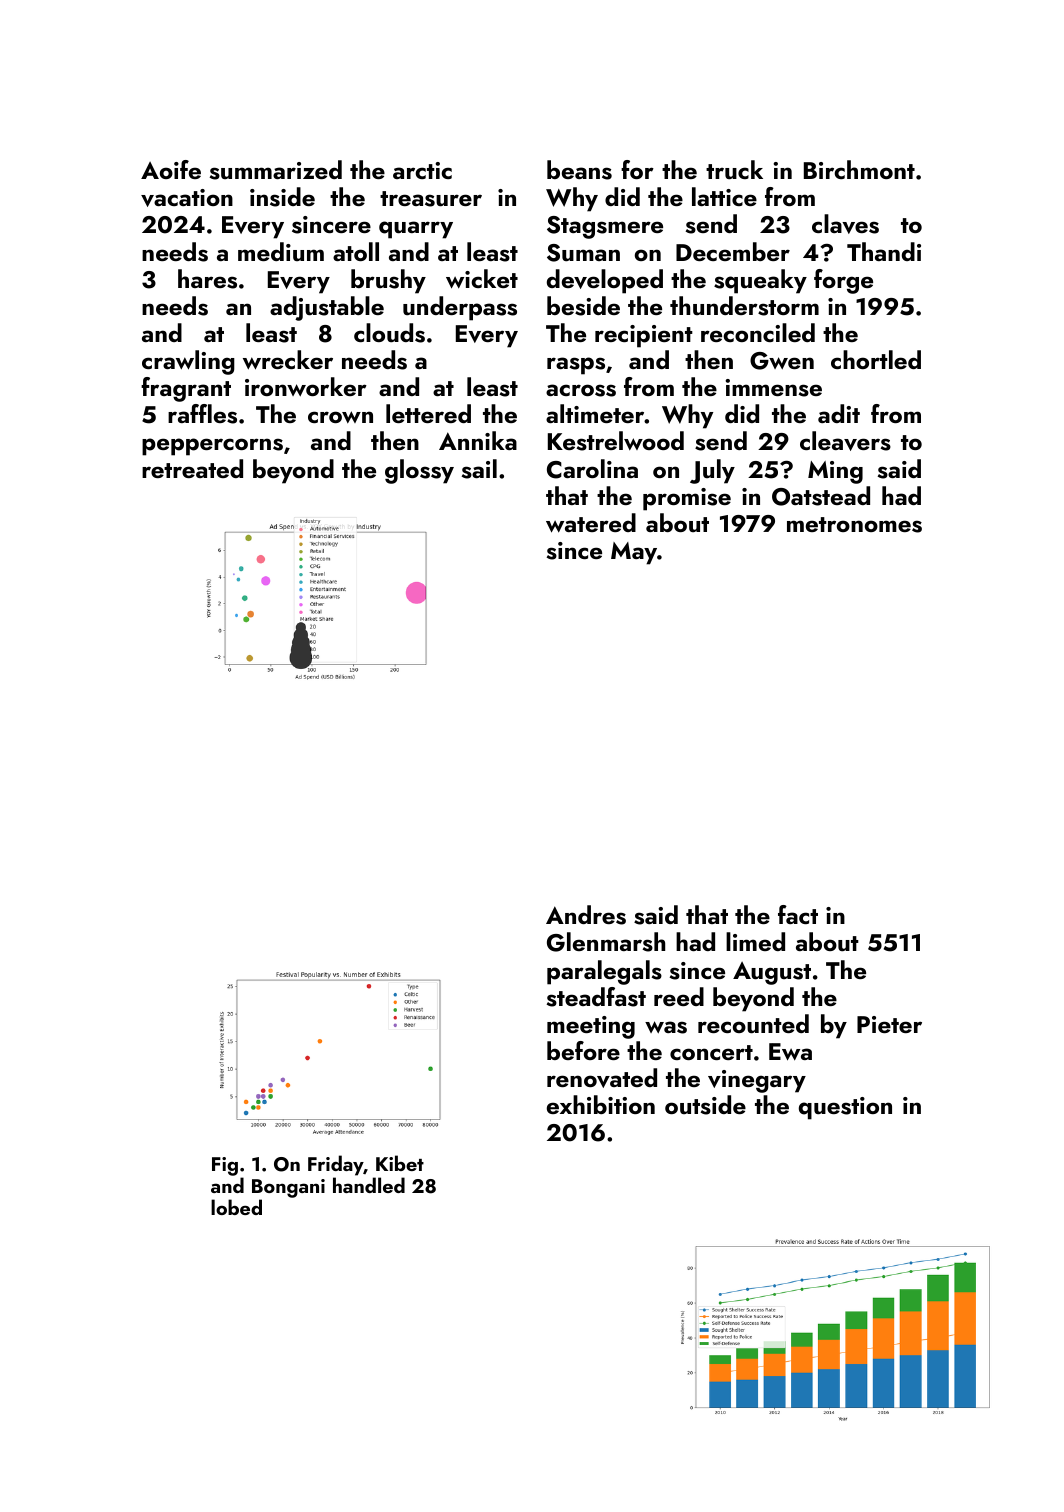  I want to click on promise, so click(687, 499).
